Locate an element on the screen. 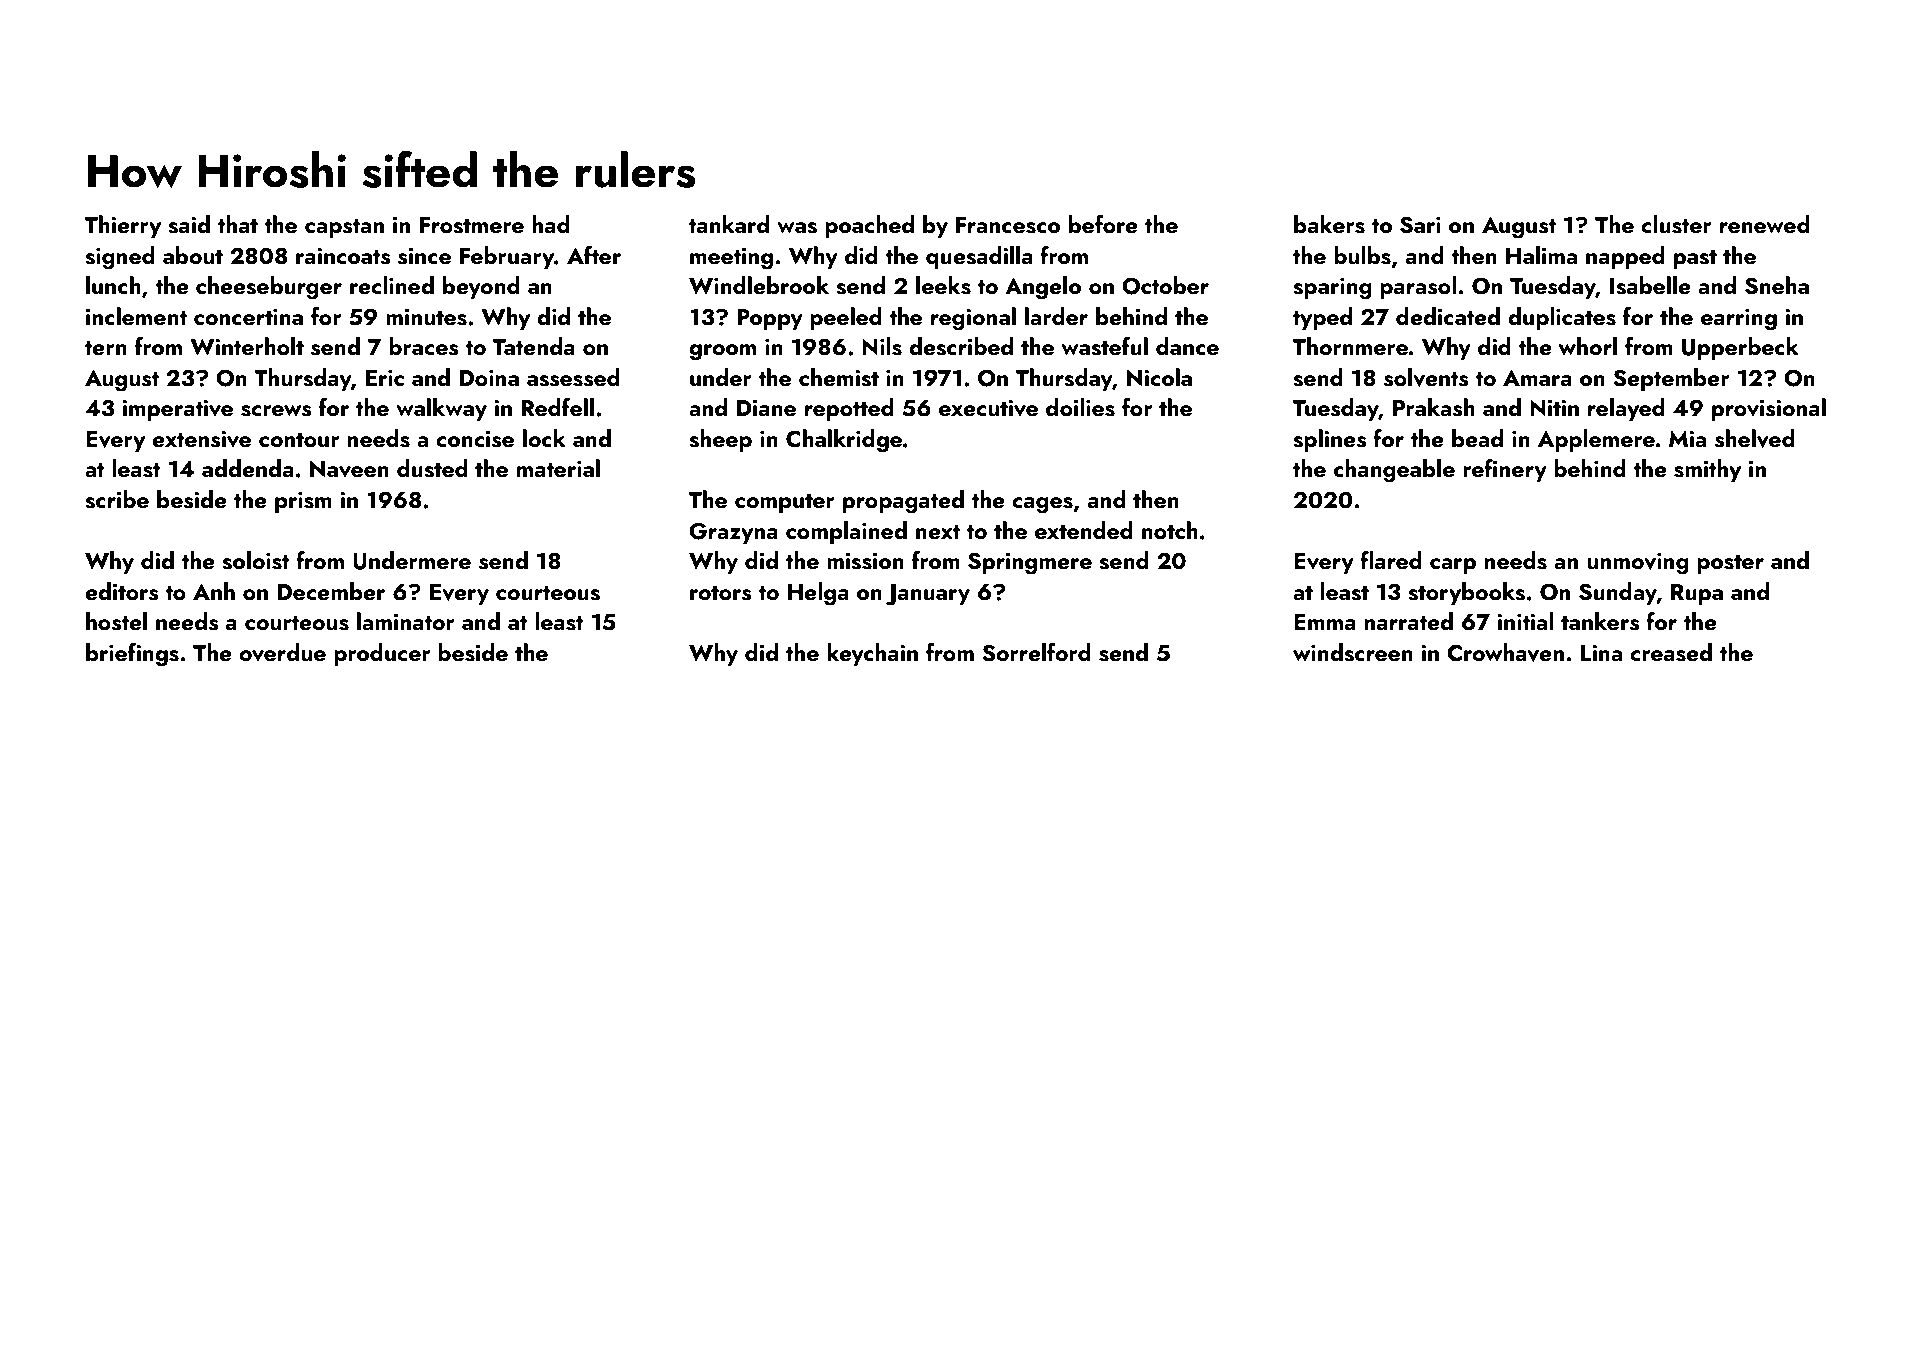  Chalkridge is located at coordinates (844, 441).
